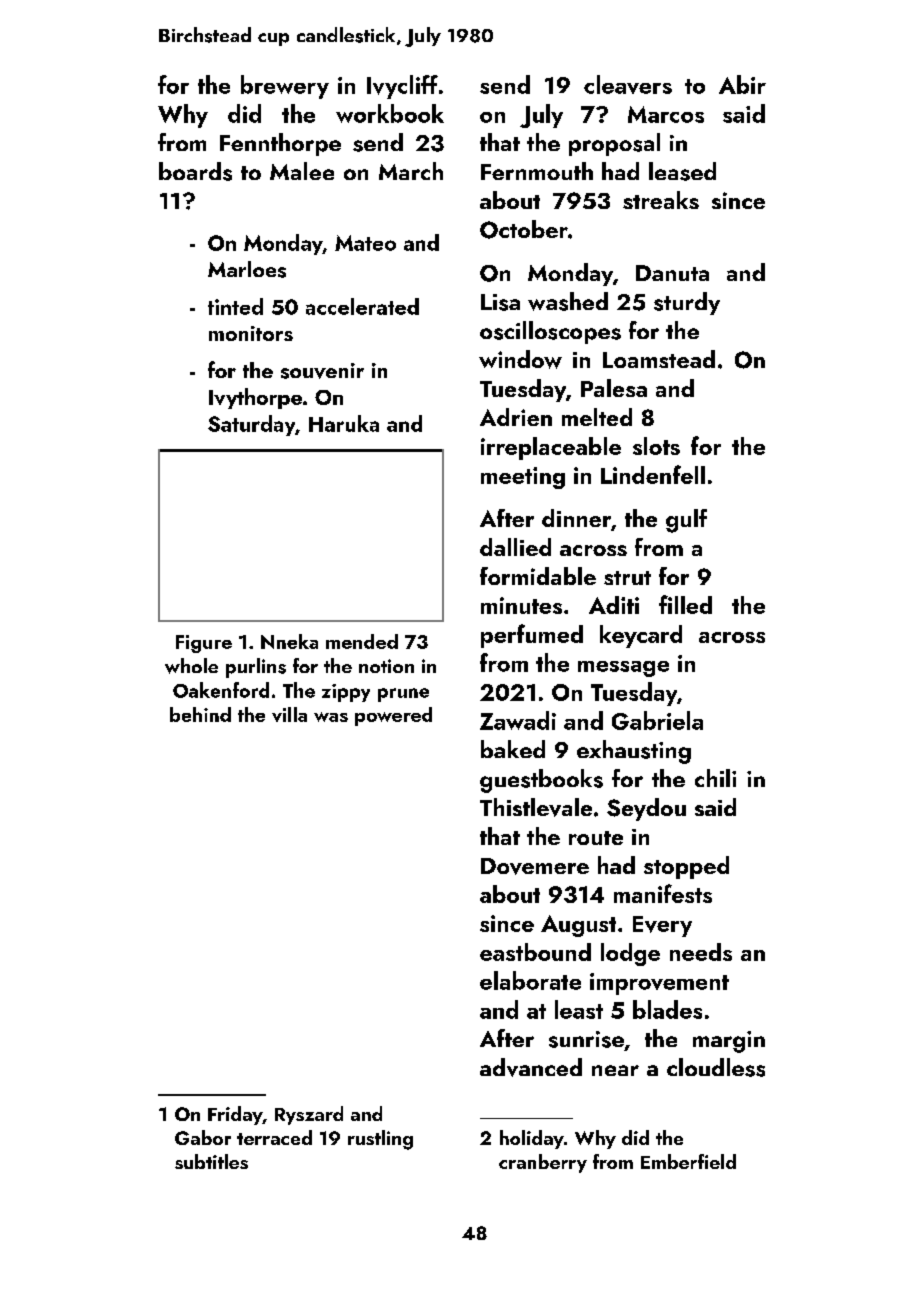  I want to click on stopped, so click(686, 867).
